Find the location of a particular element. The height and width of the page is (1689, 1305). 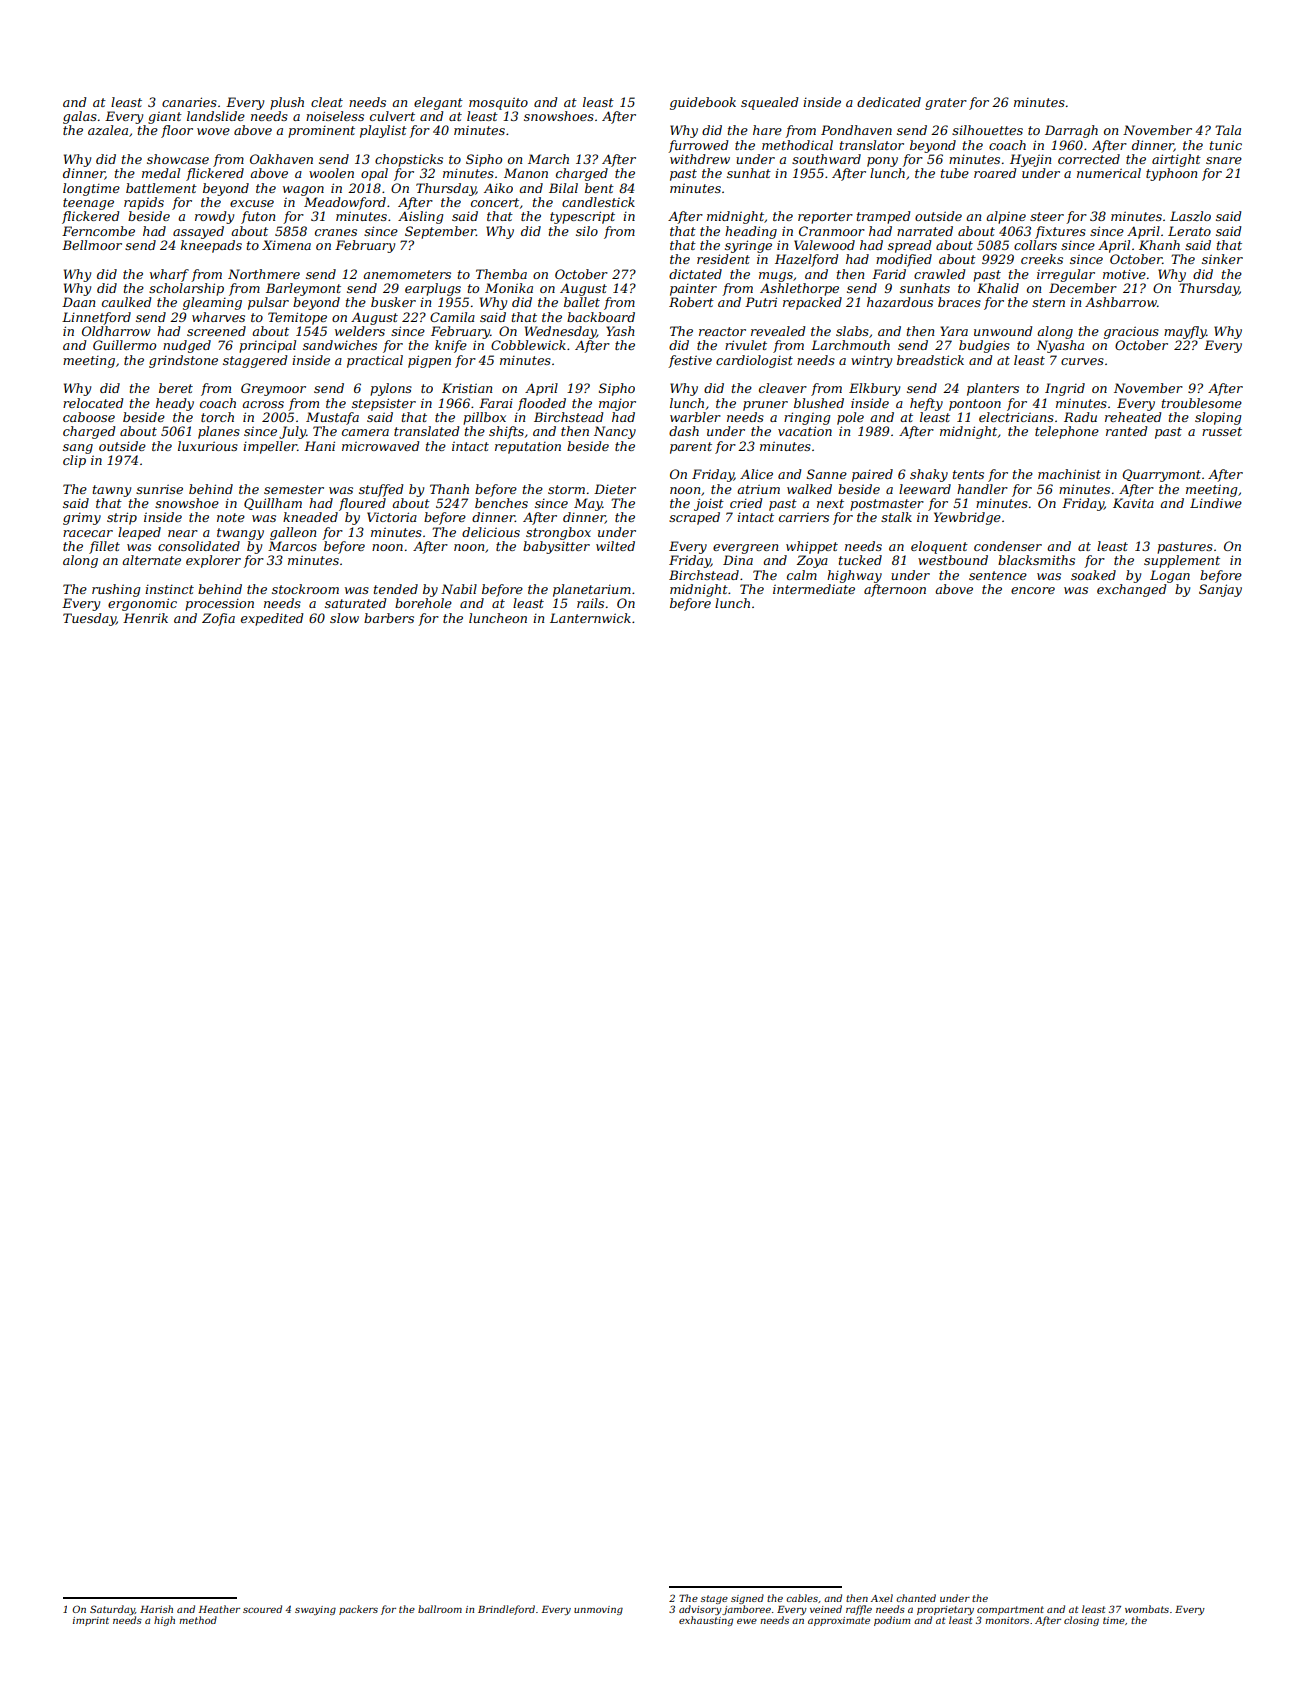

barbers is located at coordinates (389, 618).
